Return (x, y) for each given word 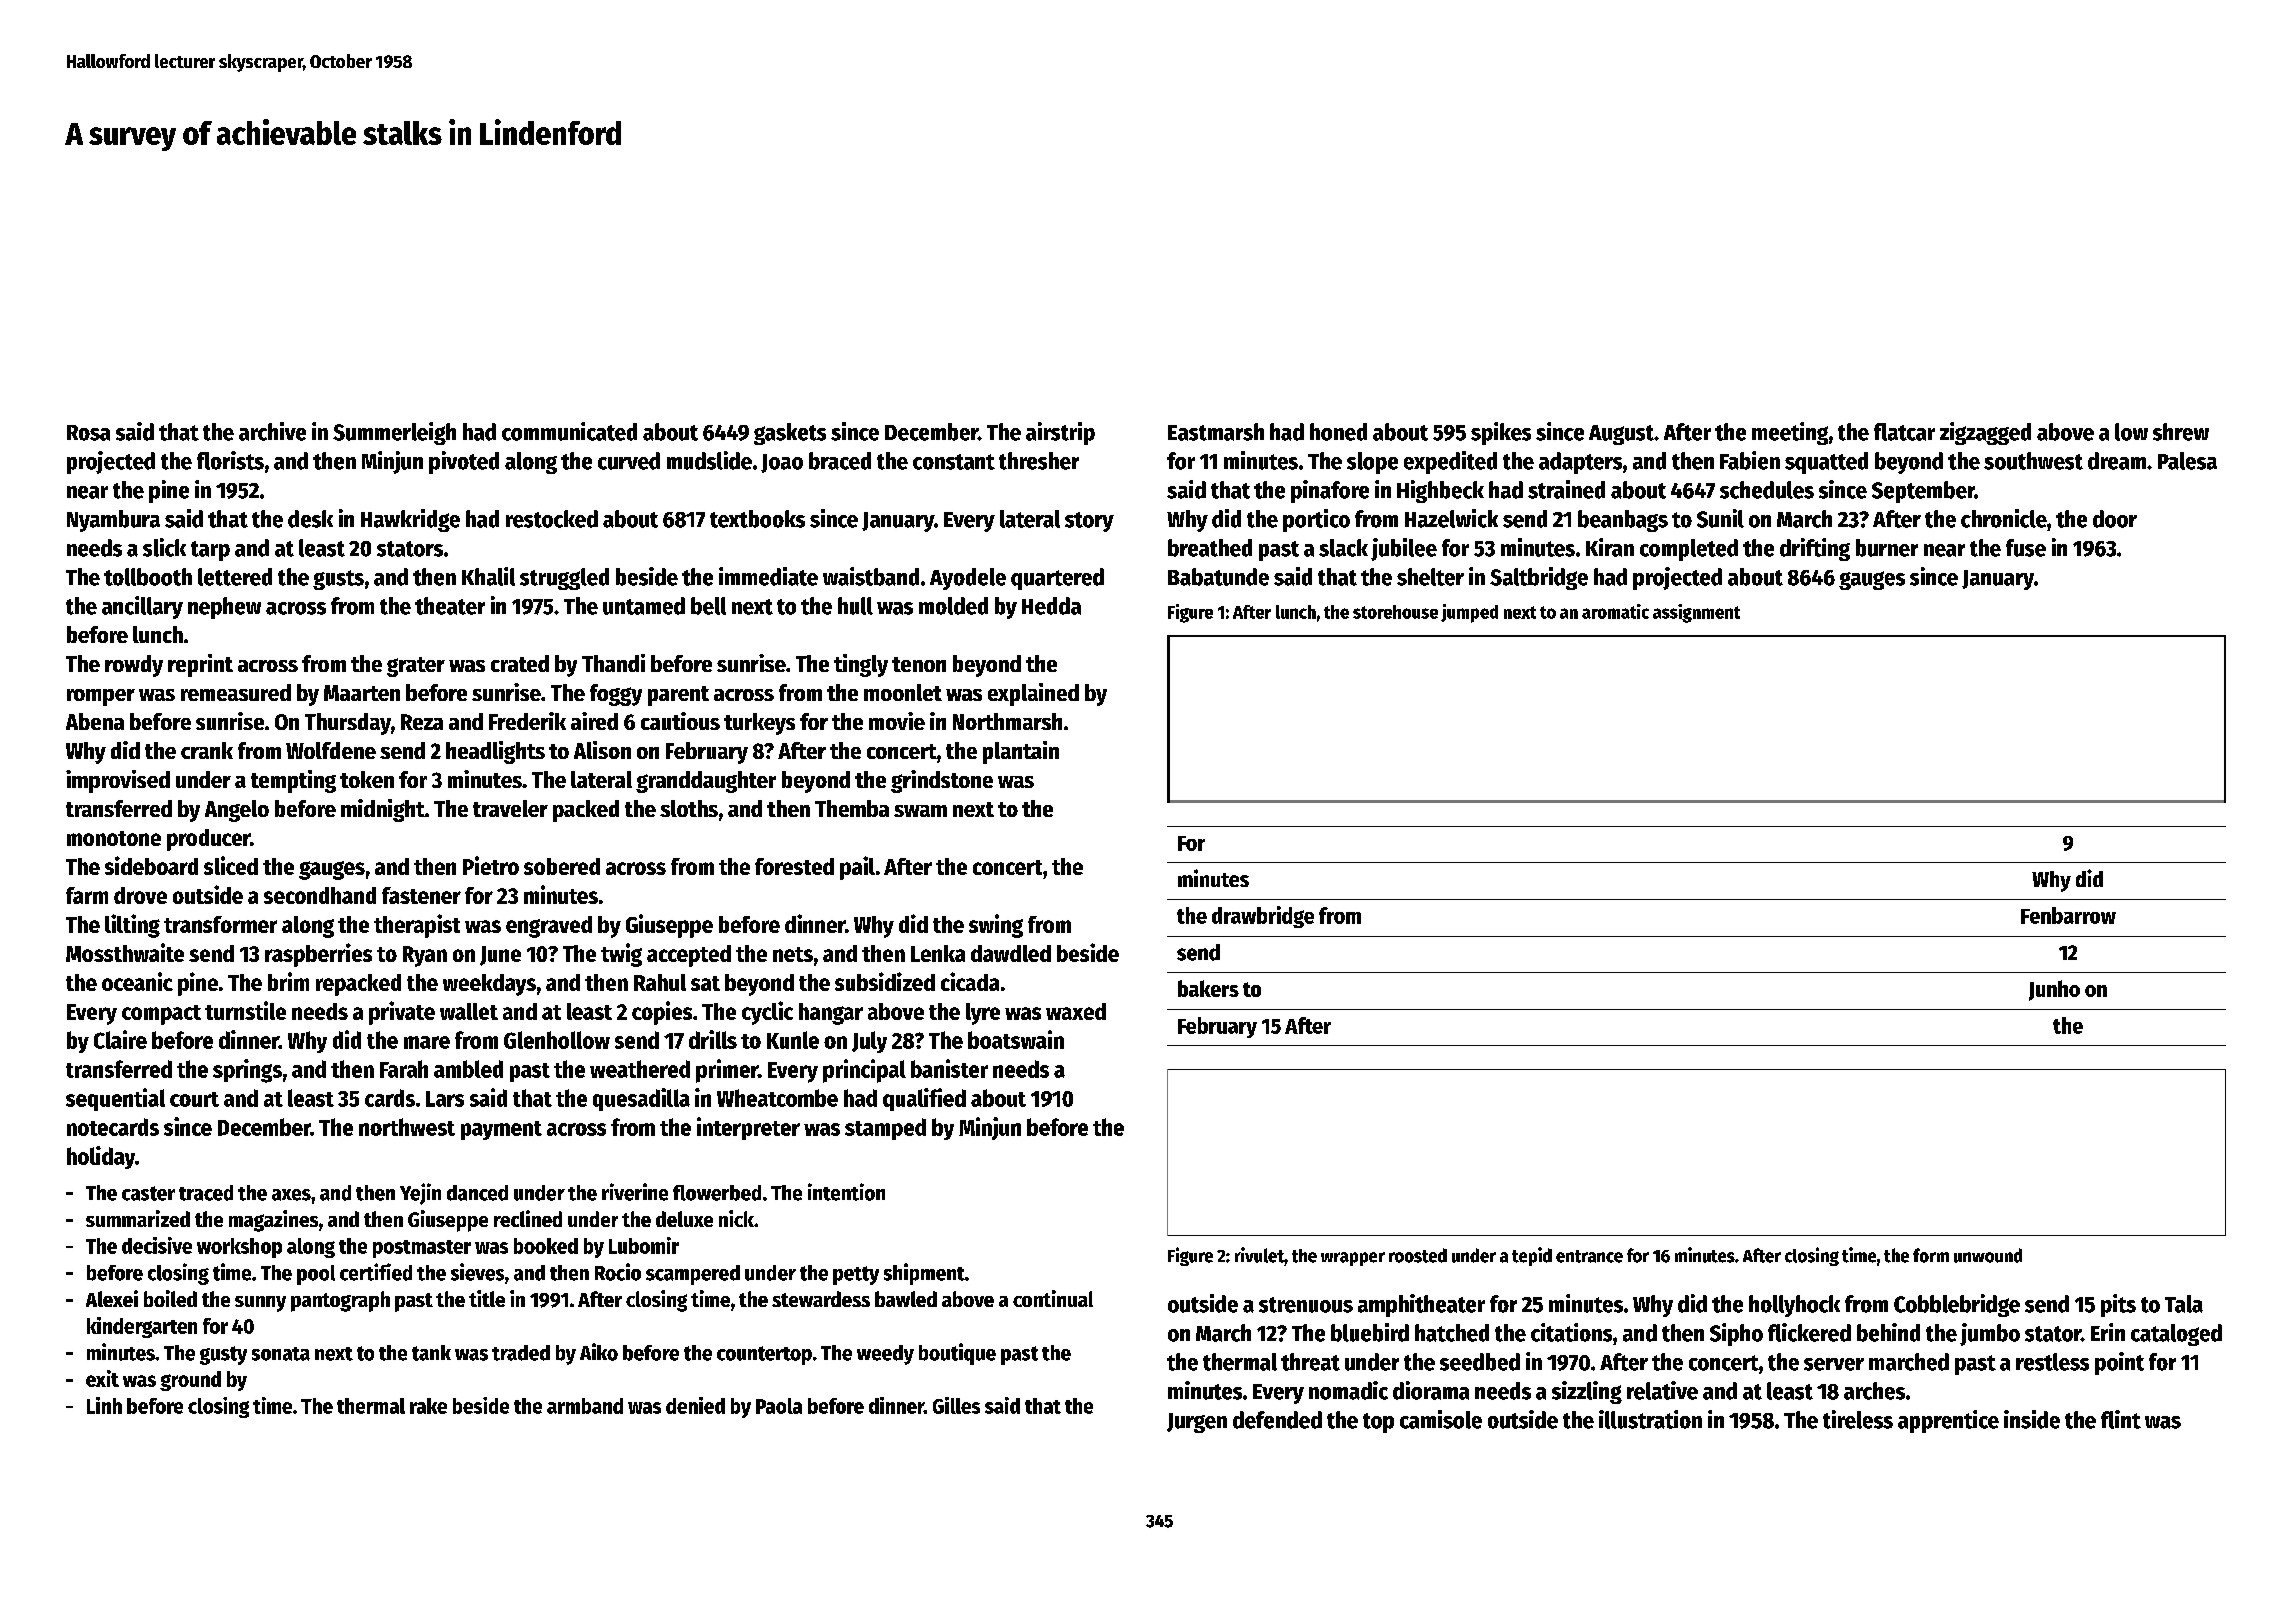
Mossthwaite (125, 952)
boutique (957, 1354)
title (487, 1298)
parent (678, 696)
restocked (552, 519)
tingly (861, 665)
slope (1372, 463)
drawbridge (1263, 917)
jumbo (1990, 1334)
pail (857, 868)
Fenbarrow (2068, 915)
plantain (1021, 752)
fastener (421, 895)
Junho (2054, 990)
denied (695, 1405)
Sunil (1720, 518)
